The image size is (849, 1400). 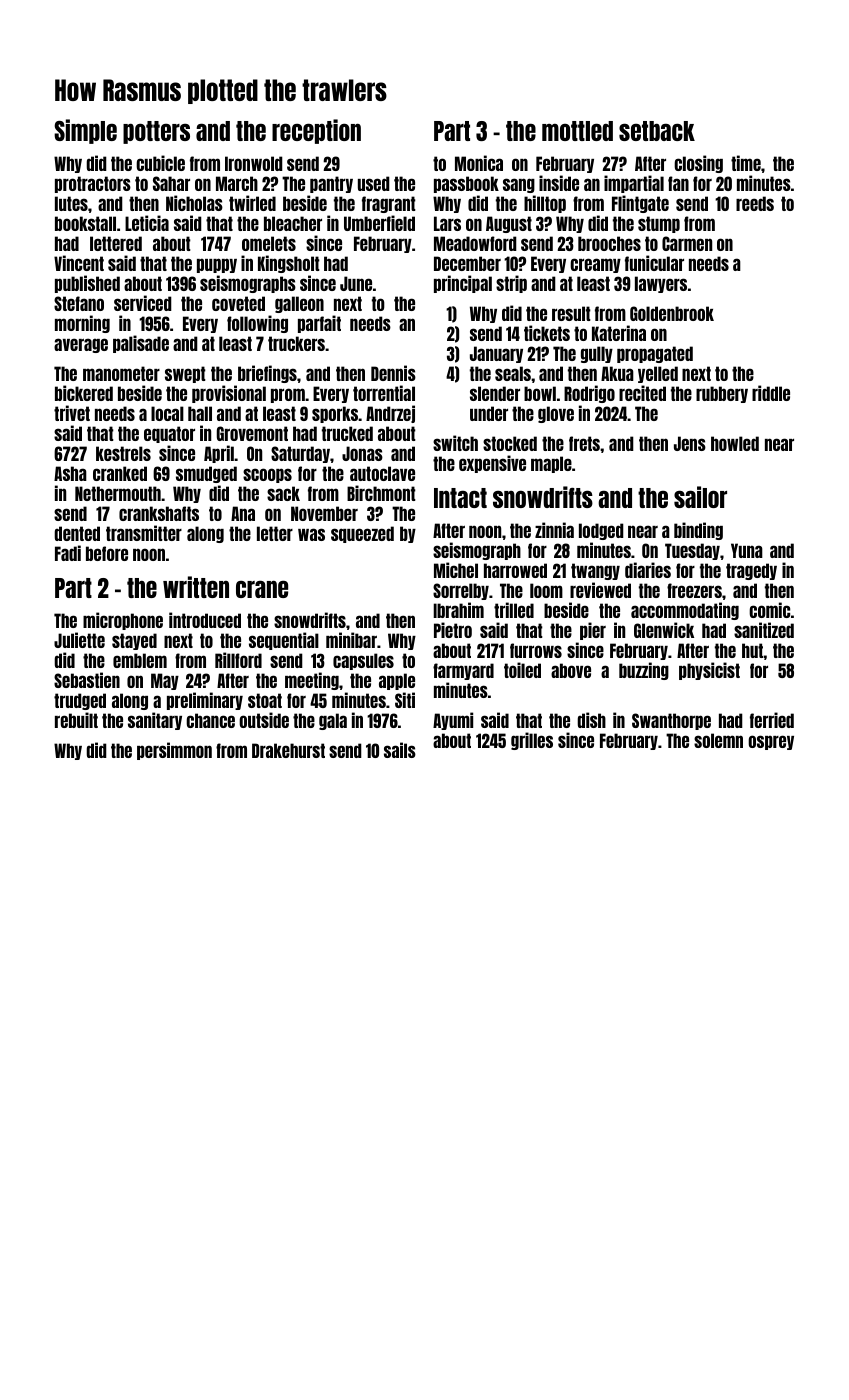 What do you see at coordinates (283, 493) in the screenshot?
I see `sack` at bounding box center [283, 493].
